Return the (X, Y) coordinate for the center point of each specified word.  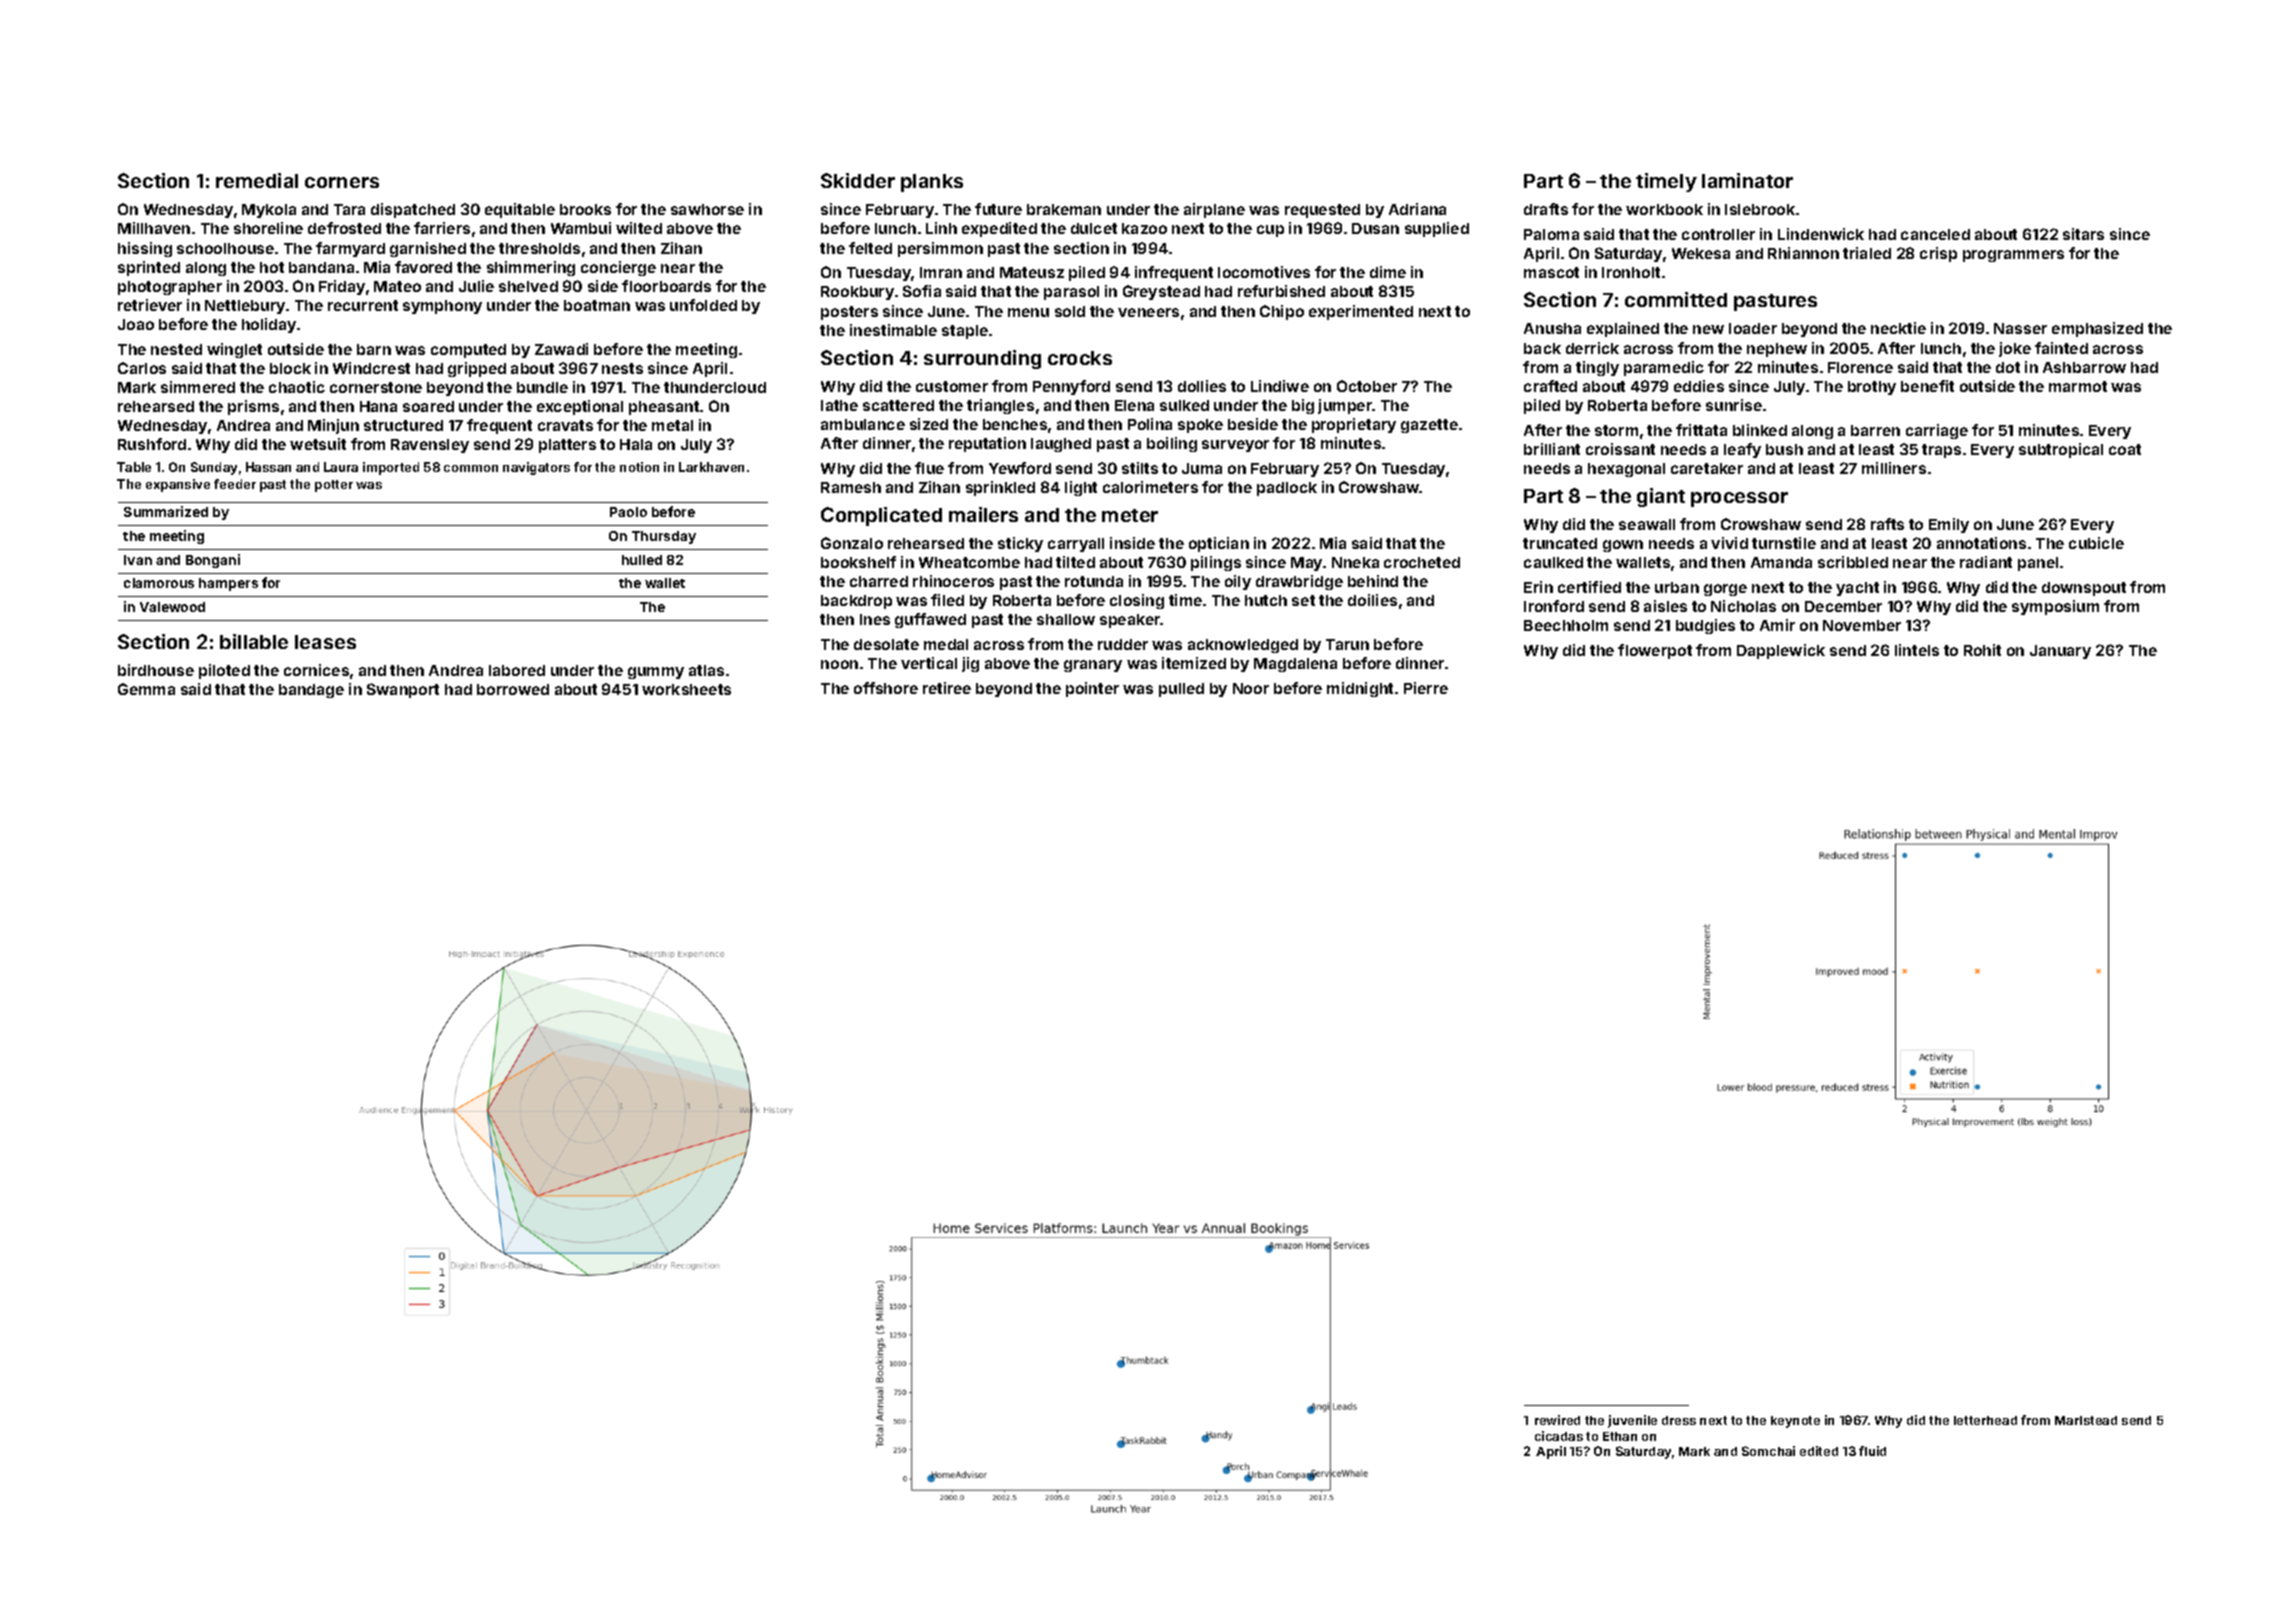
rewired (1557, 1420)
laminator (1747, 180)
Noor (1251, 688)
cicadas (1559, 1436)
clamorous (159, 583)
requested (1322, 211)
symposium (2055, 607)
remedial (257, 180)
